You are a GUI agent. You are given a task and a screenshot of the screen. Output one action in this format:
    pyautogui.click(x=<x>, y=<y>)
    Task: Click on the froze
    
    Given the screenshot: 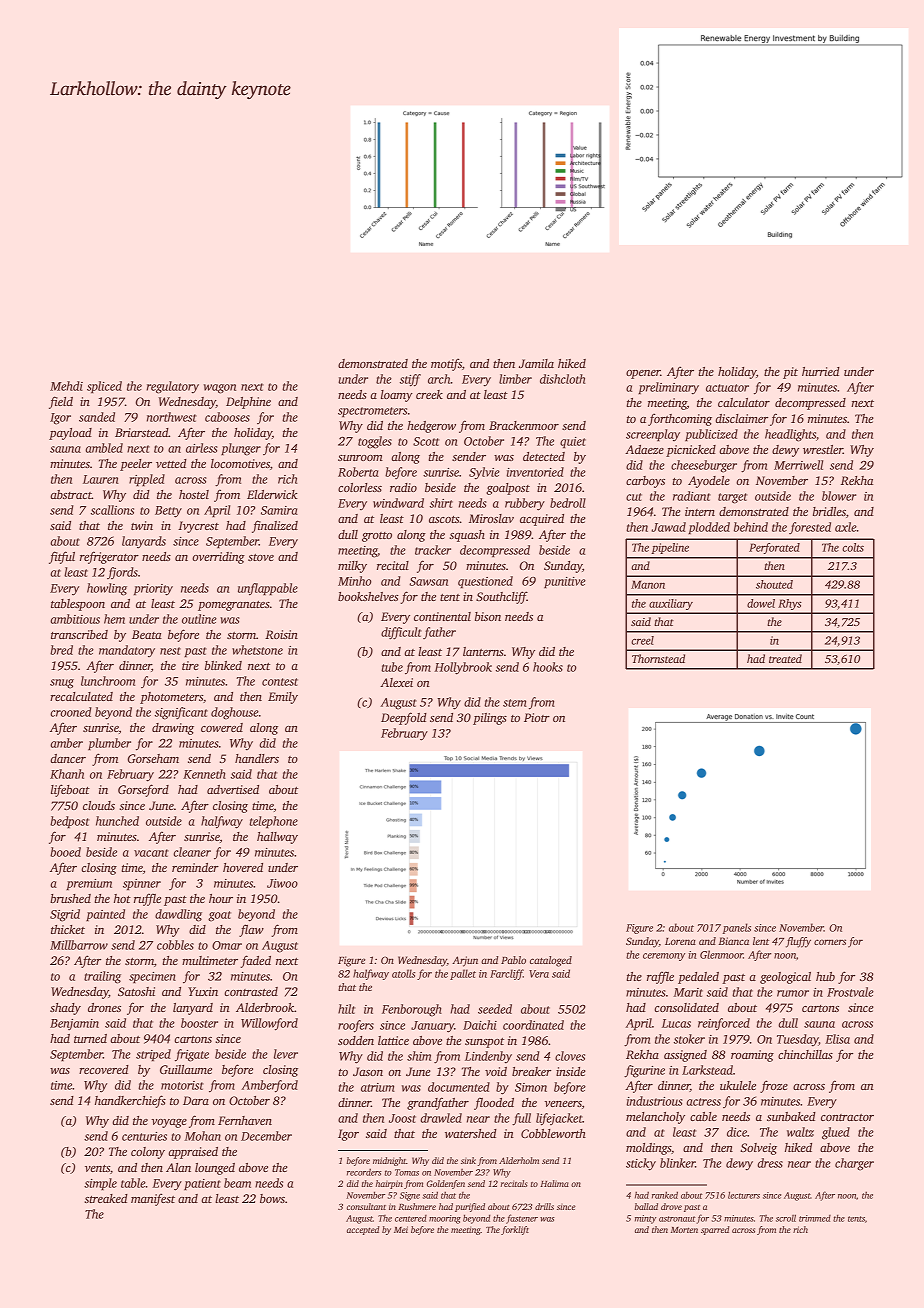 What is the action you would take?
    pyautogui.click(x=774, y=1086)
